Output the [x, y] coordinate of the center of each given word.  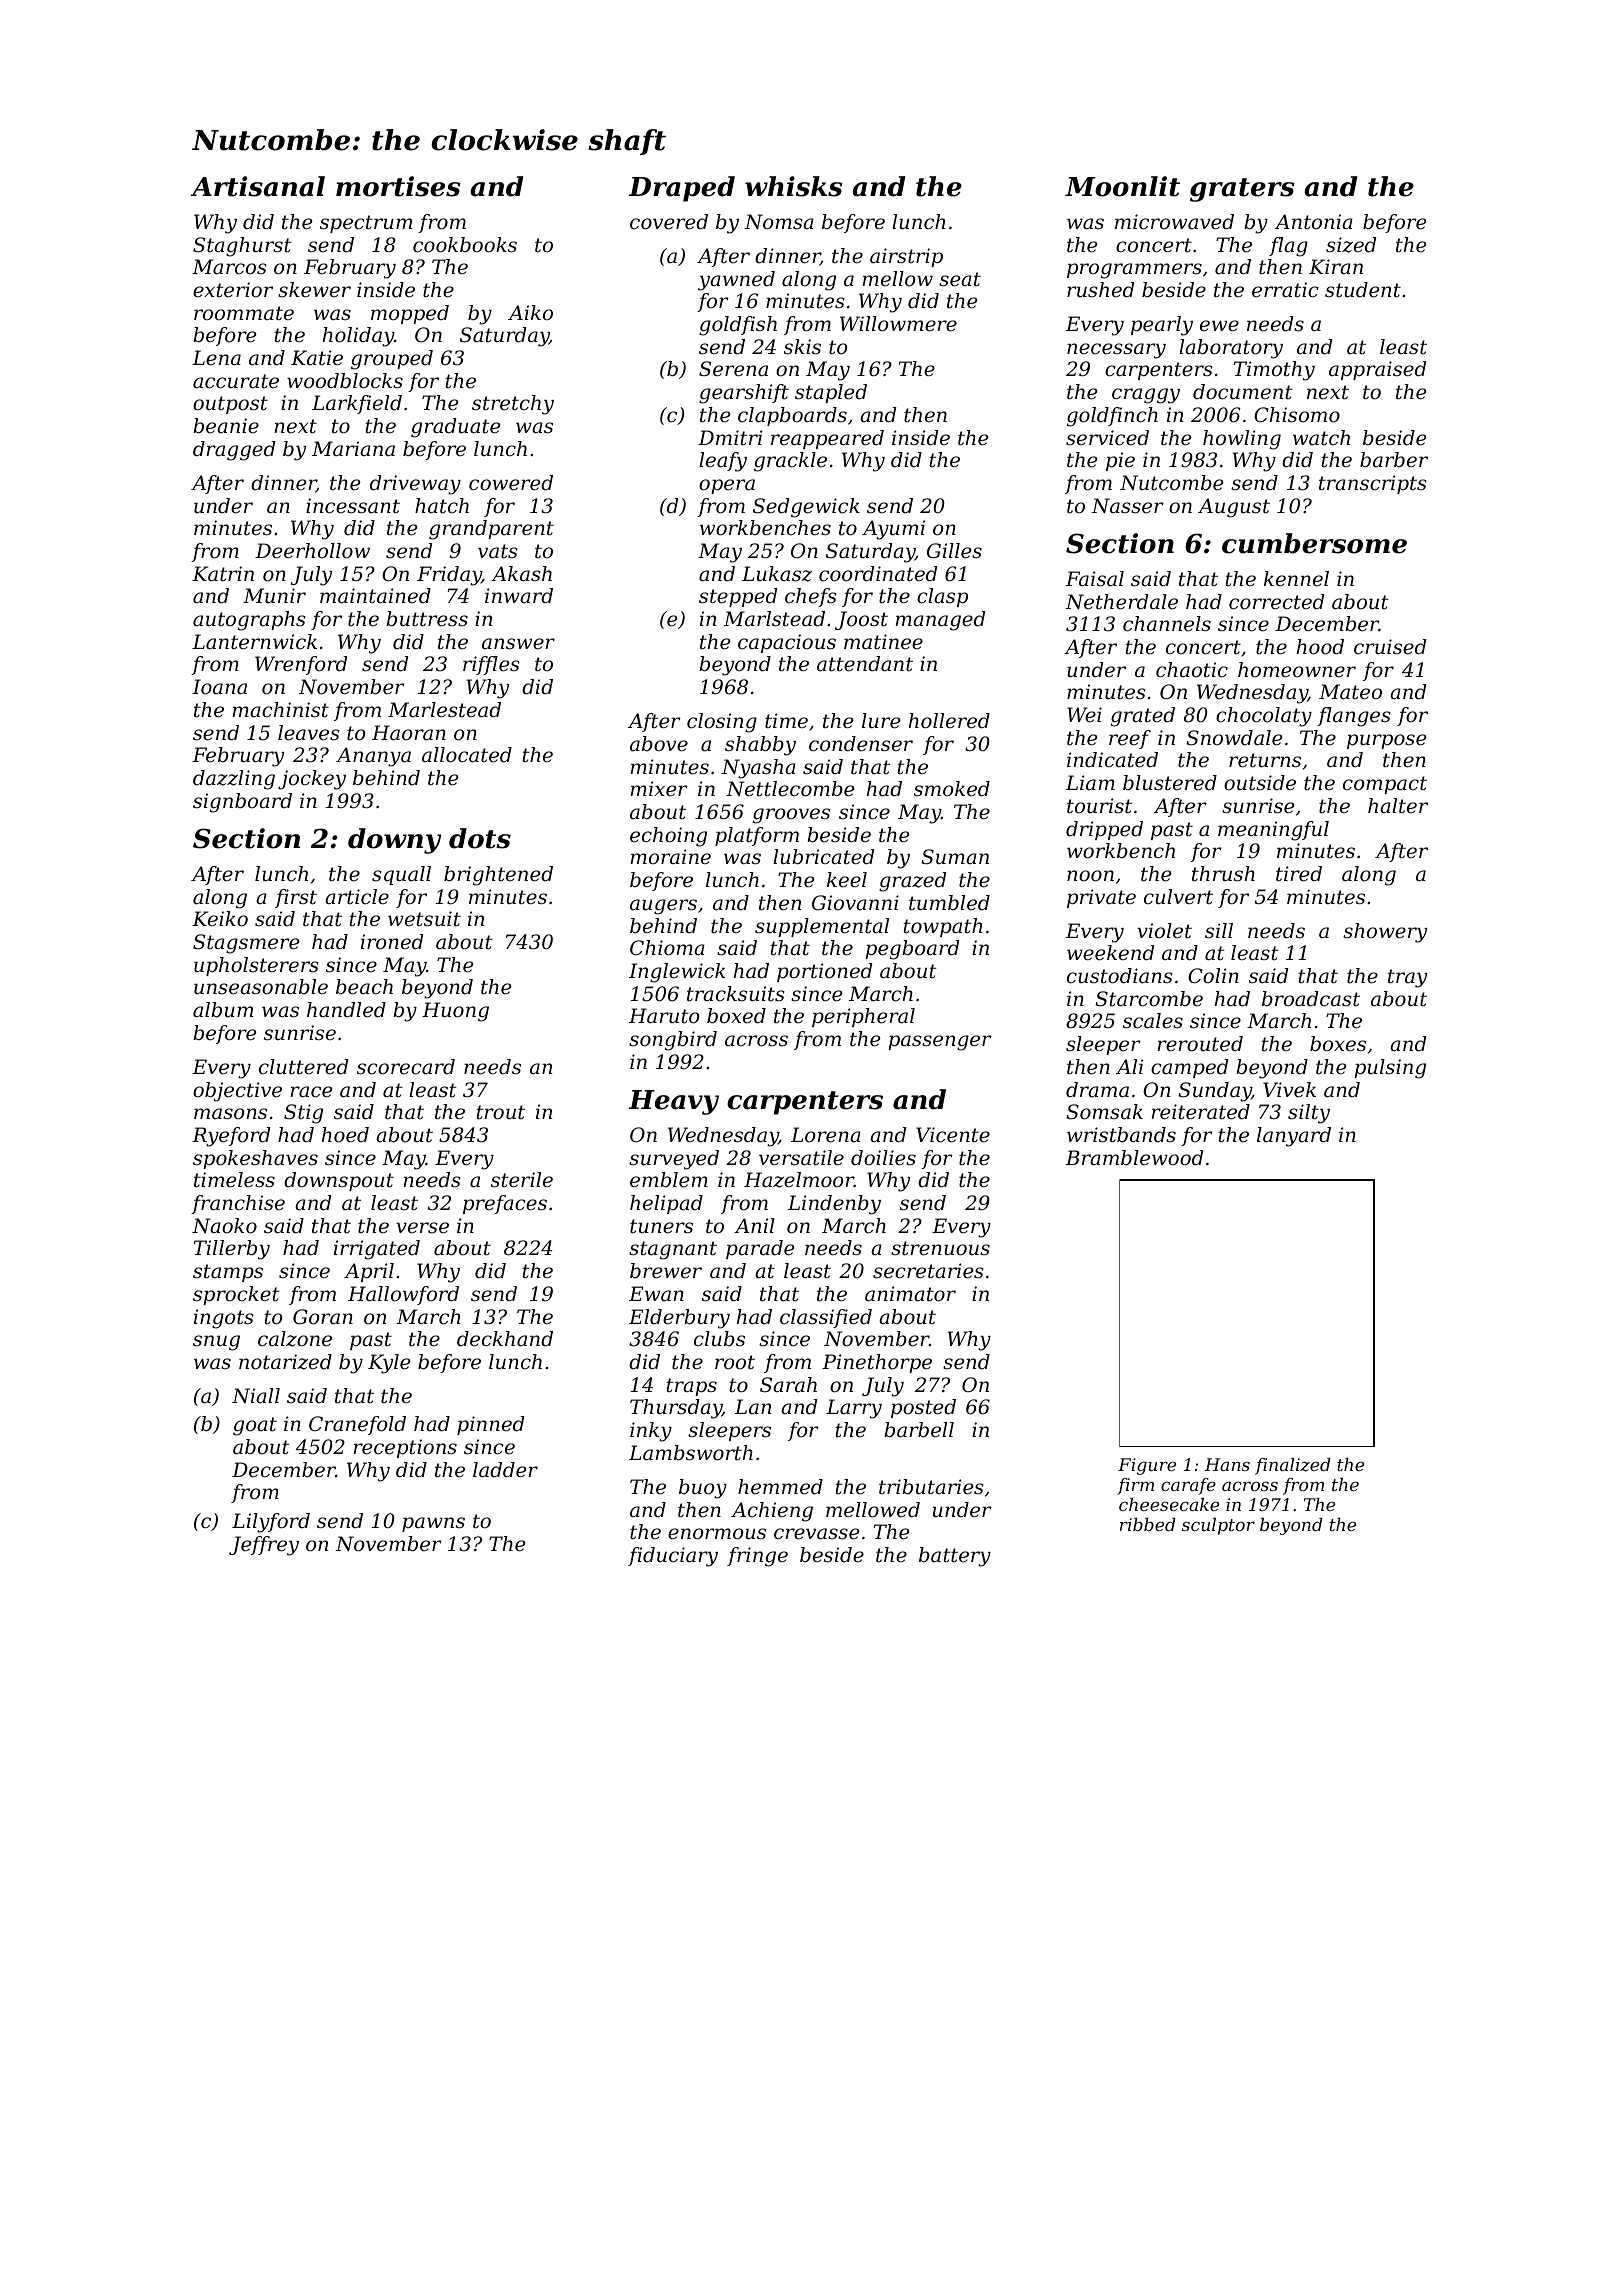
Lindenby [834, 1205]
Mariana [353, 449]
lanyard [1294, 1137]
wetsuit [424, 919]
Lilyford [271, 1523]
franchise [238, 1204]
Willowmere [898, 324]
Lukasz [777, 574]
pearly [1162, 326]
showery [1385, 933]
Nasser [1127, 506]
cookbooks [465, 245]
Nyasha [758, 769]
